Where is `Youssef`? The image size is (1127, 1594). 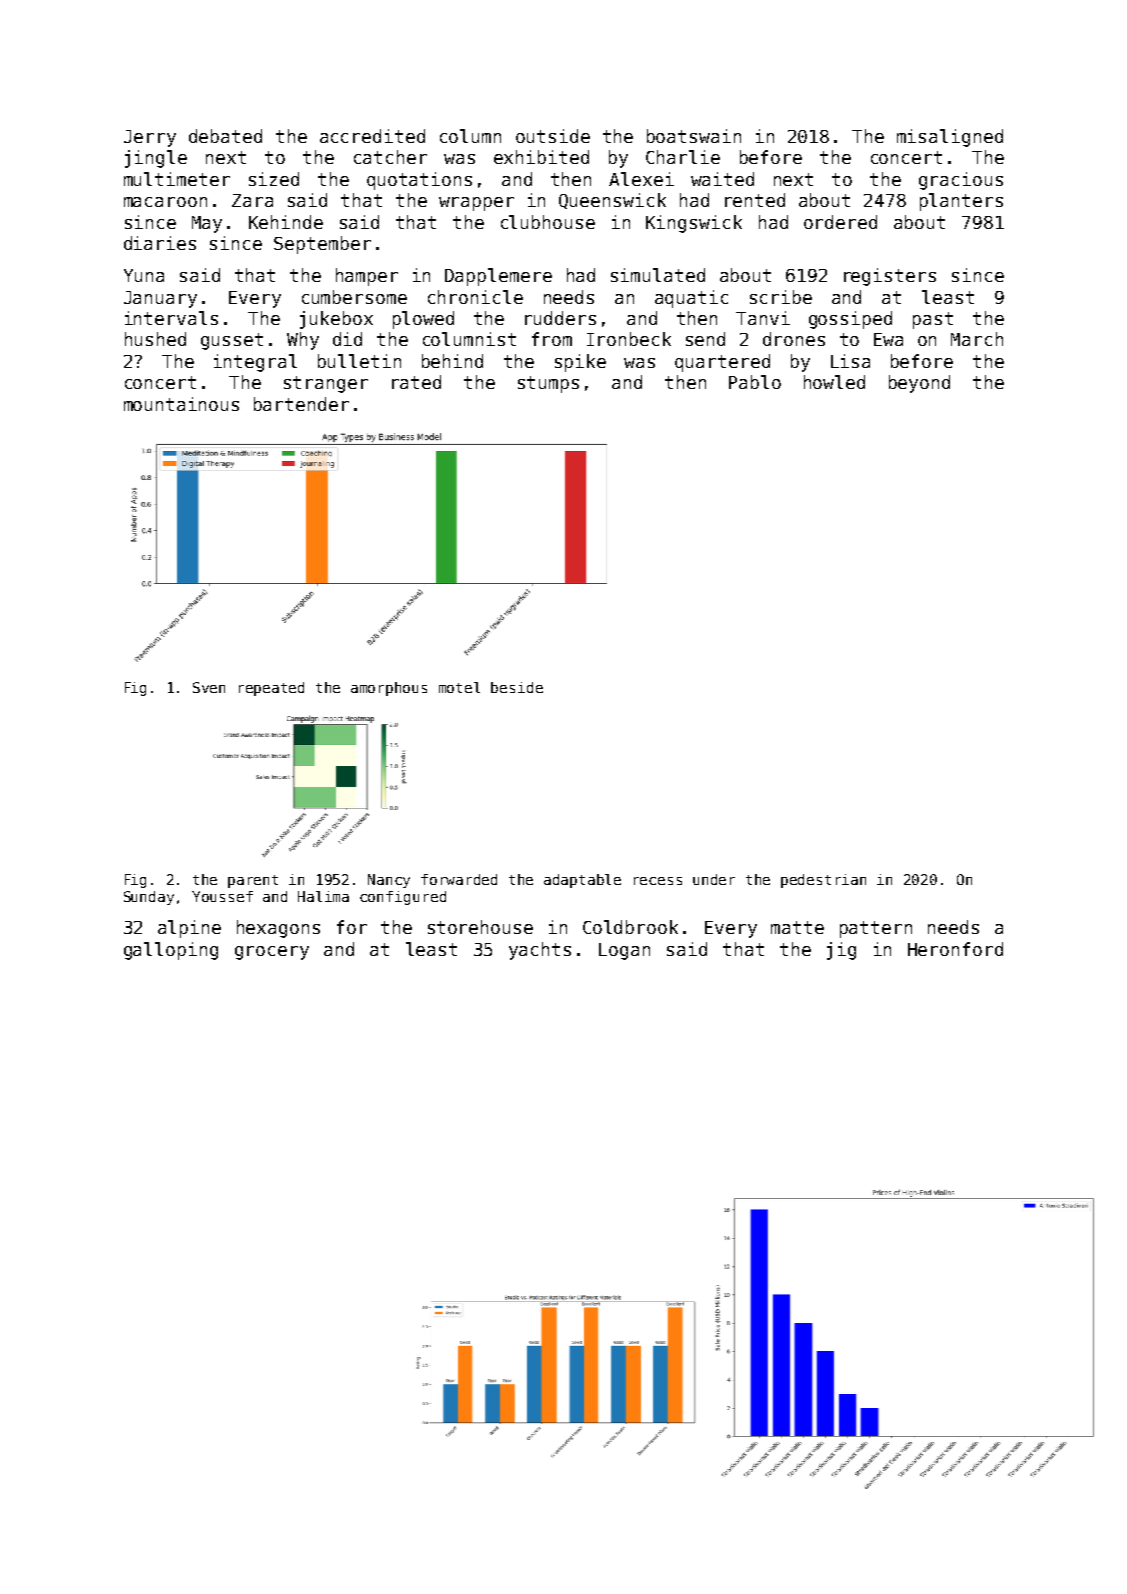 Youssef is located at coordinates (222, 896).
